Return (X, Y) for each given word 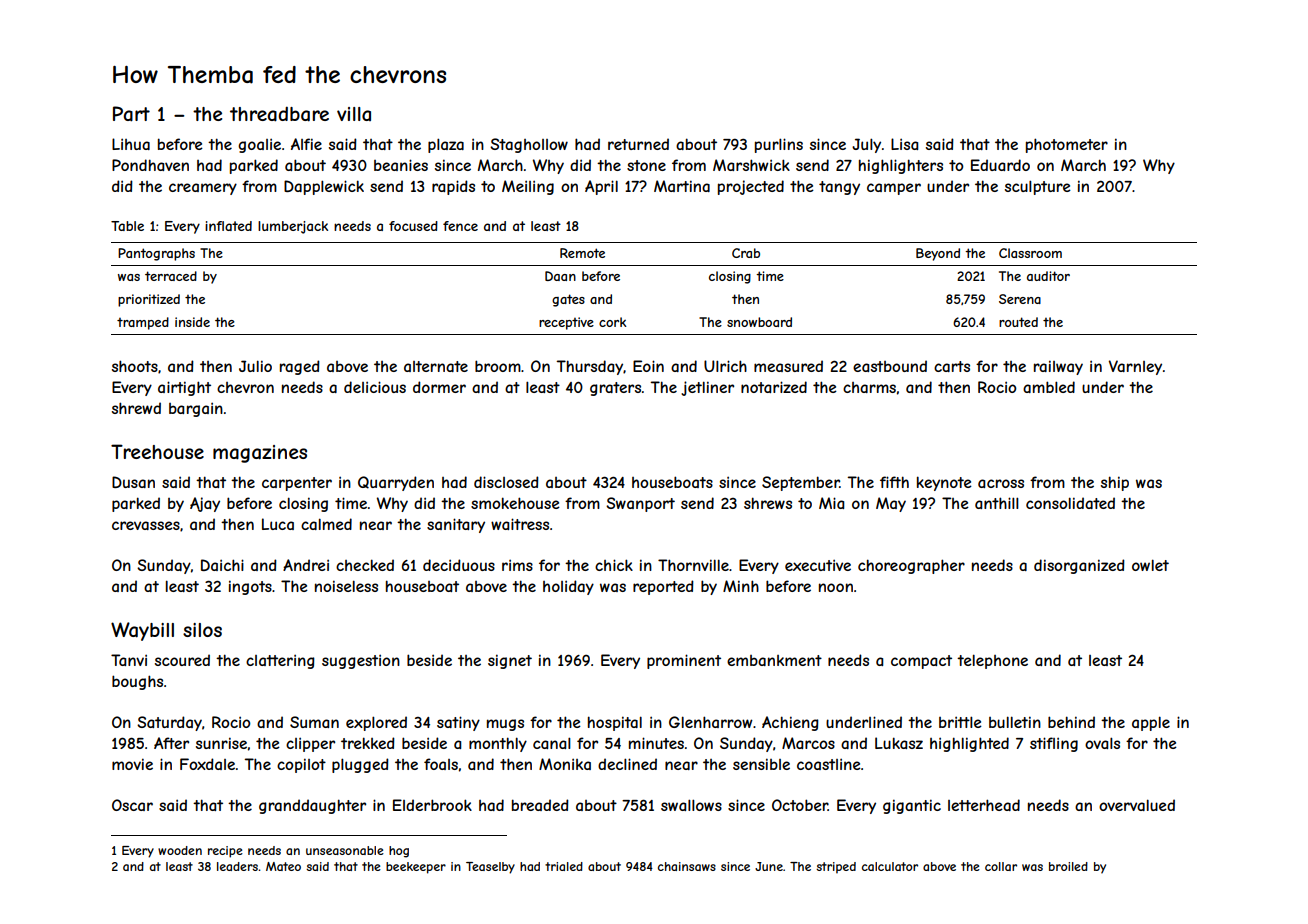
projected (751, 187)
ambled (1049, 387)
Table (127, 226)
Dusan (133, 482)
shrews (768, 503)
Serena (1020, 299)
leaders (237, 866)
